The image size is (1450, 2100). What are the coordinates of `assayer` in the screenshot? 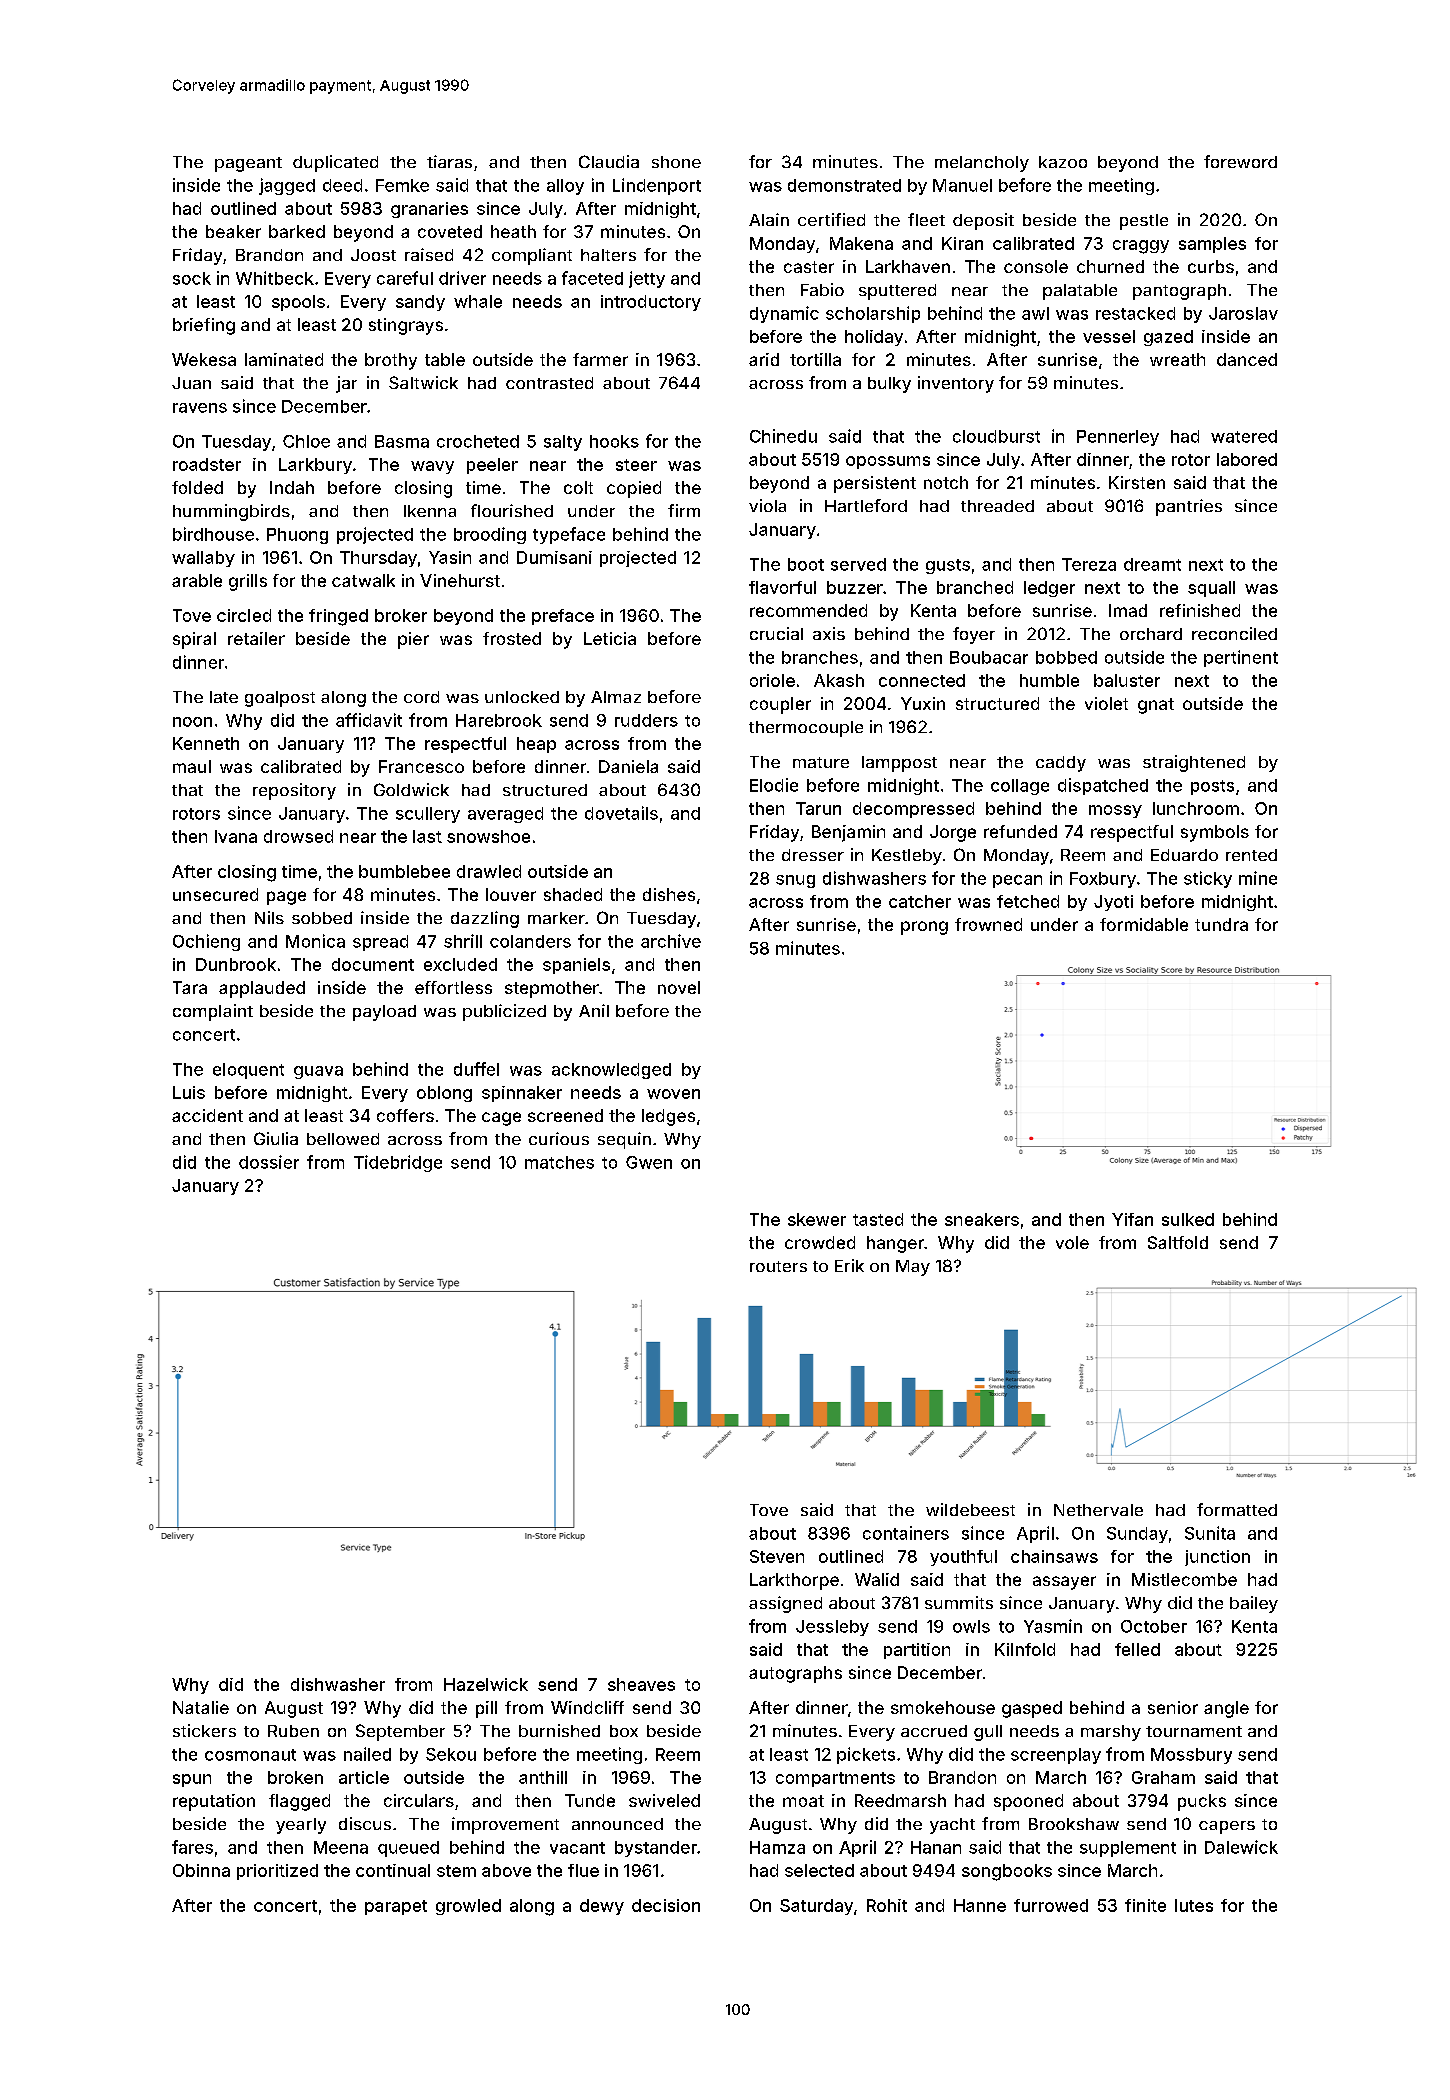 It's located at (1064, 1583).
